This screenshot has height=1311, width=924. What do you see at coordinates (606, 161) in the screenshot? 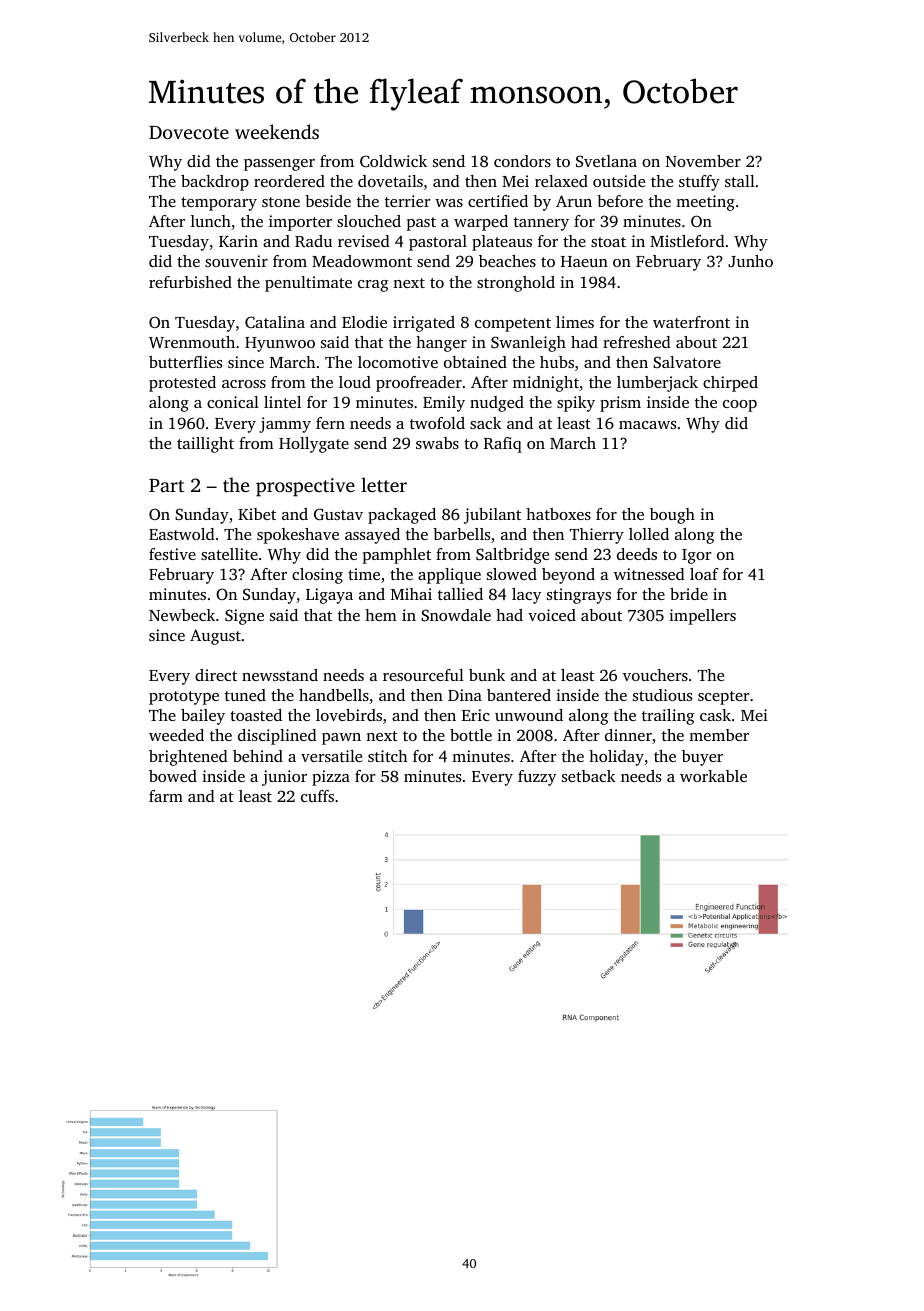
I see `Svetlana` at bounding box center [606, 161].
